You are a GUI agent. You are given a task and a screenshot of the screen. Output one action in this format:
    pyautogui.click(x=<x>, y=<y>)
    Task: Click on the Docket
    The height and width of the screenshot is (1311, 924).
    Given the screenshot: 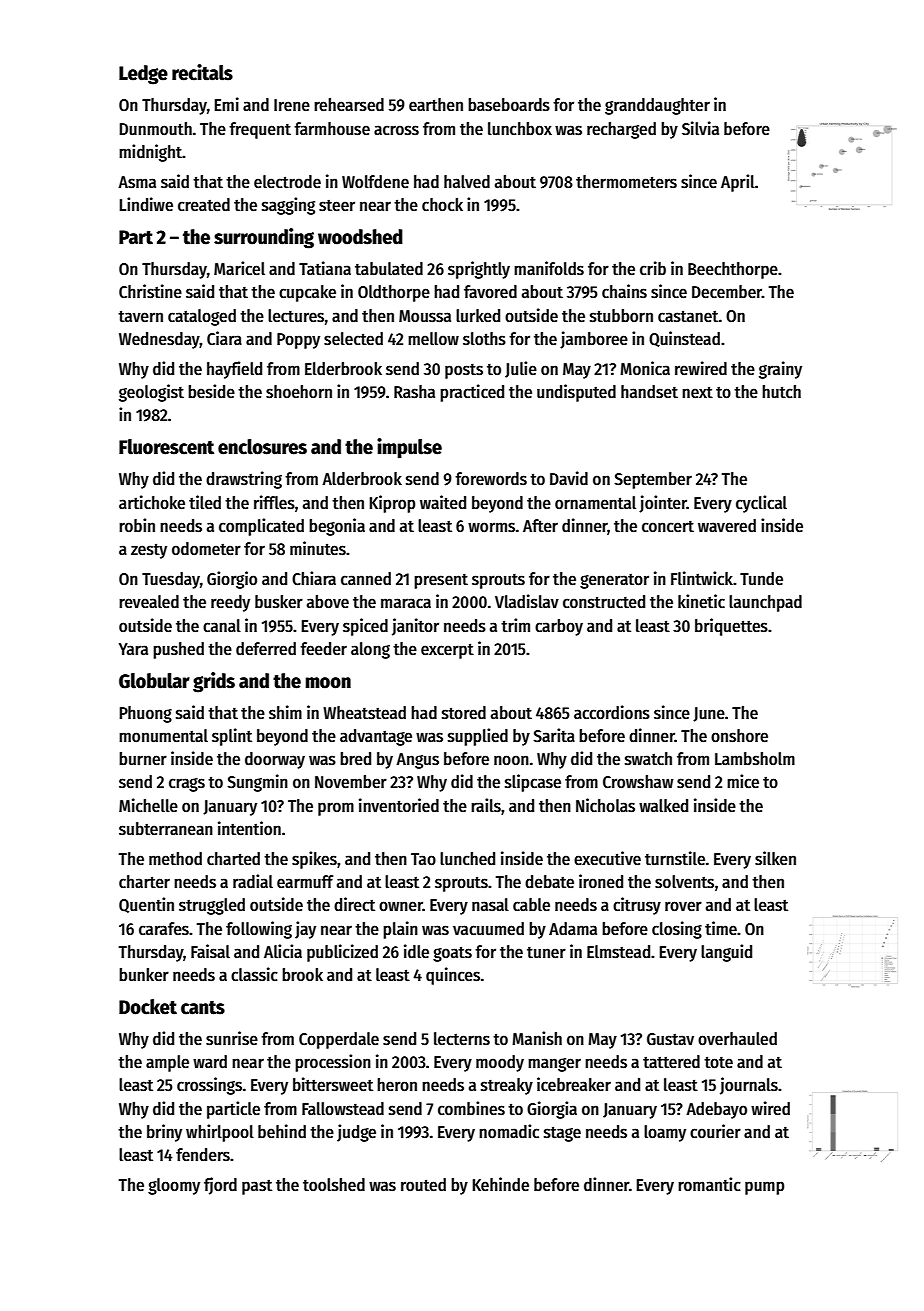 What is the action you would take?
    pyautogui.click(x=148, y=1007)
